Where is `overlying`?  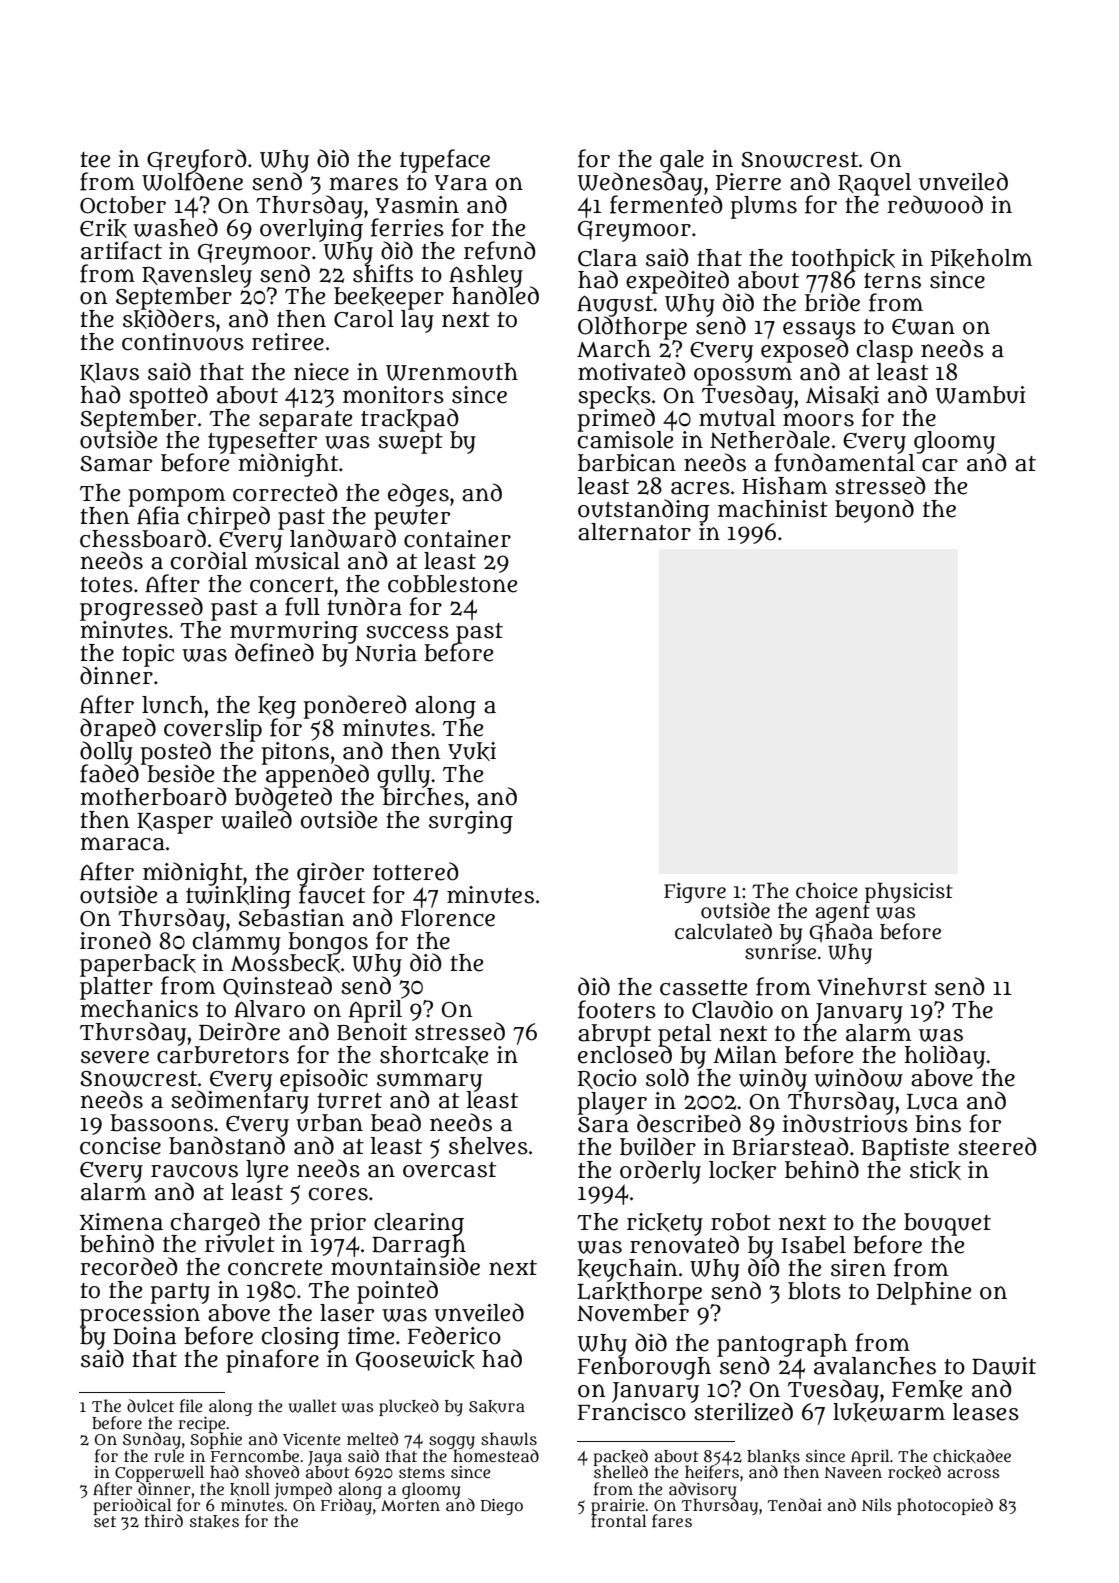 overlying is located at coordinates (311, 230).
